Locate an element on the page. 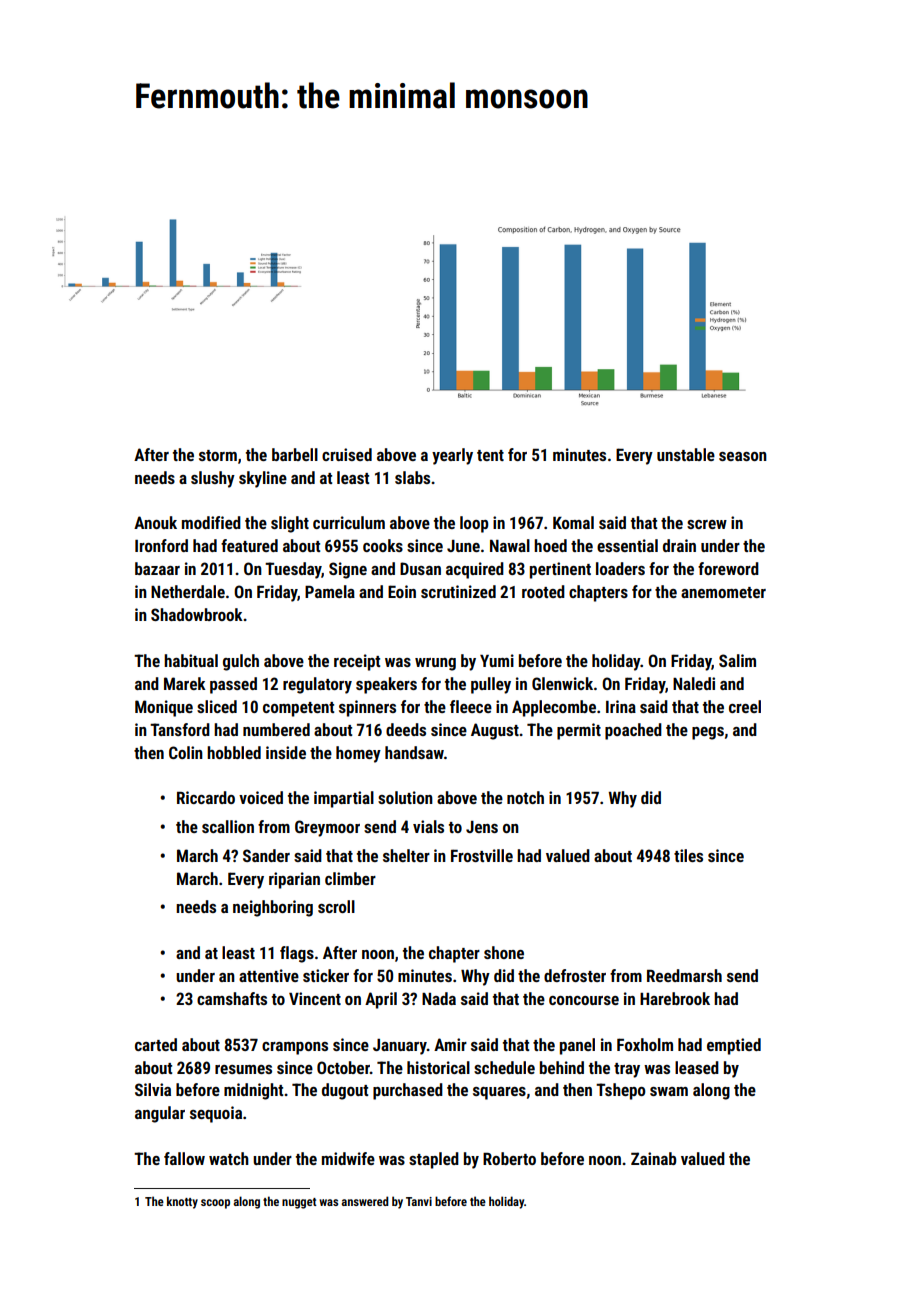 The height and width of the document is (1316, 908). handsaw is located at coordinates (414, 752).
